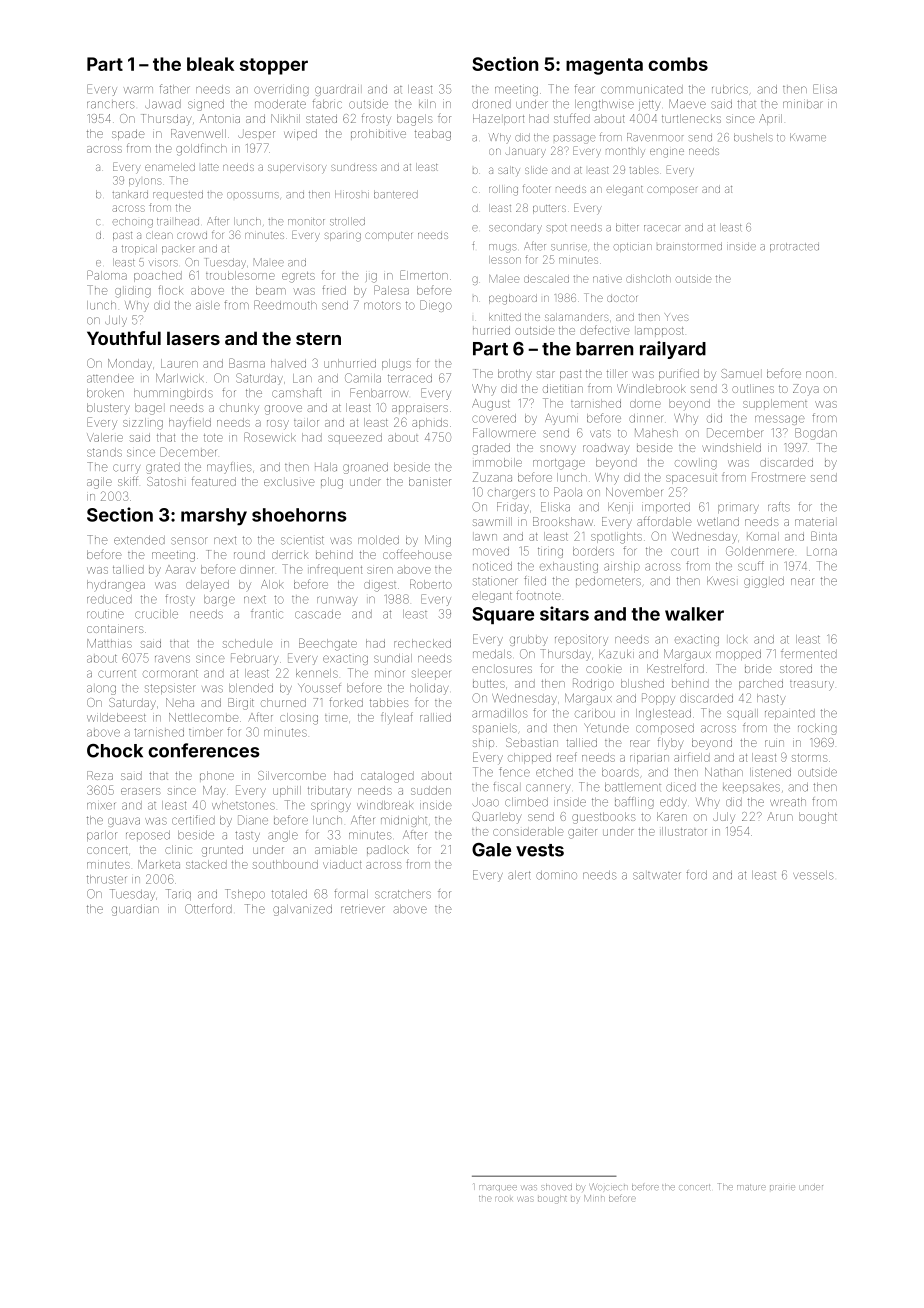  Describe the element at coordinates (210, 64) in the document. I see `bleak` at that location.
